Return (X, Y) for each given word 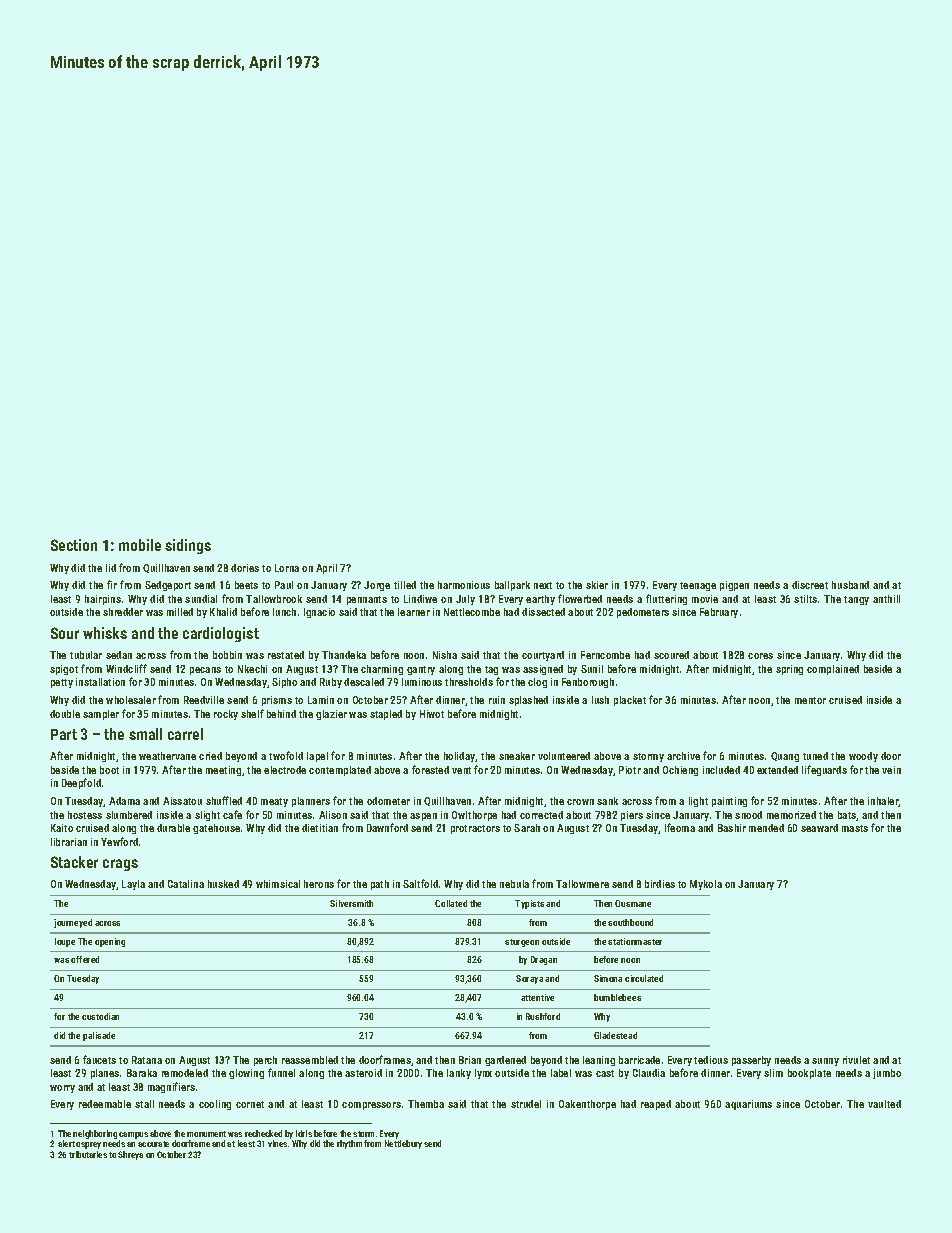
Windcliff (126, 668)
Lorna (287, 568)
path (380, 885)
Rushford (543, 1016)
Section (74, 545)
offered (85, 959)
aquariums (748, 1105)
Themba (426, 1104)
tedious (711, 1060)
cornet (250, 1104)
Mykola (706, 885)
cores (760, 656)
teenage (698, 586)
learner (414, 612)
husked (223, 884)
